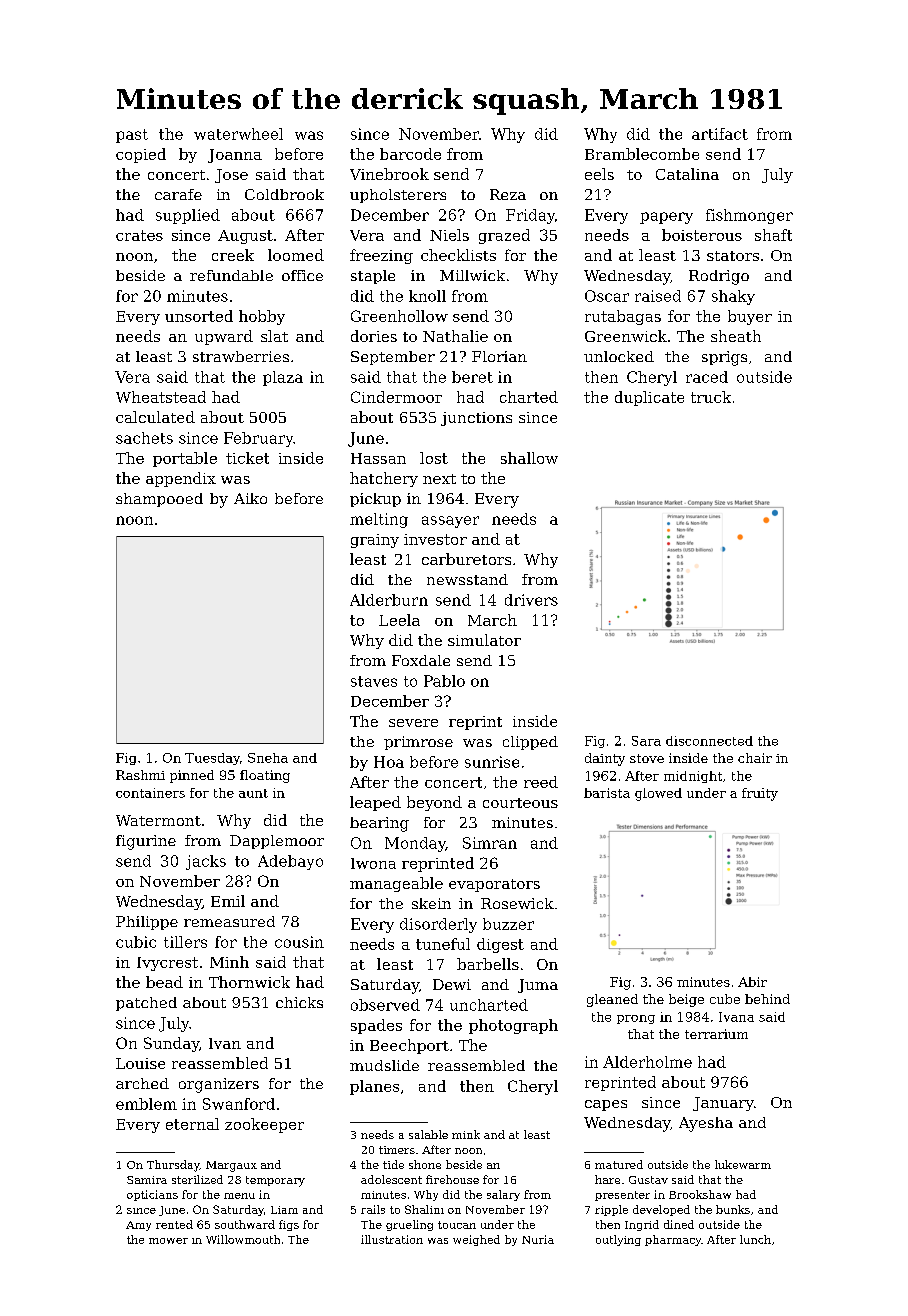 Image resolution: width=908 pixels, height=1316 pixels. What do you see at coordinates (138, 1226) in the page?
I see `Amy` at bounding box center [138, 1226].
